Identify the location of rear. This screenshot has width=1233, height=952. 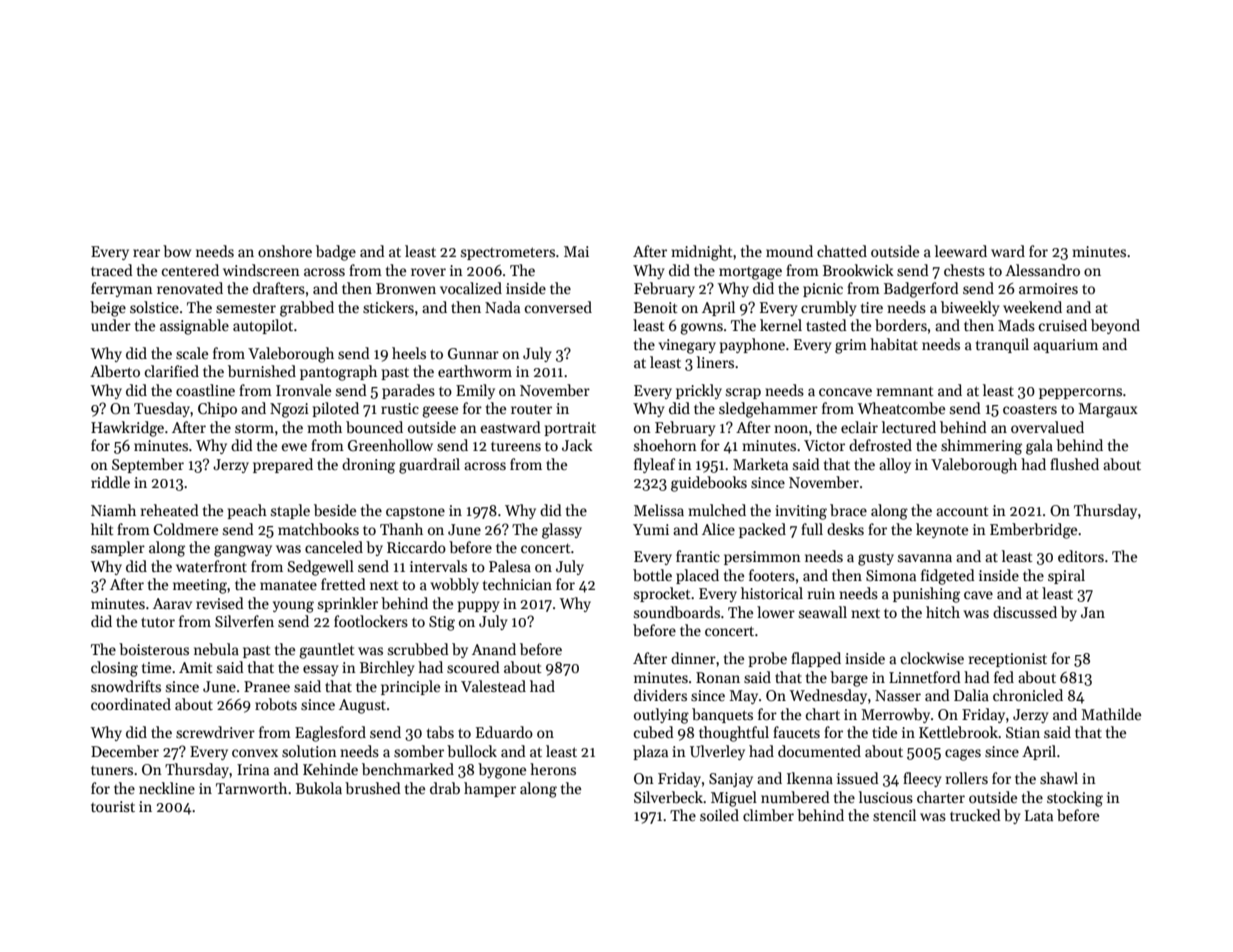
(146, 253).
